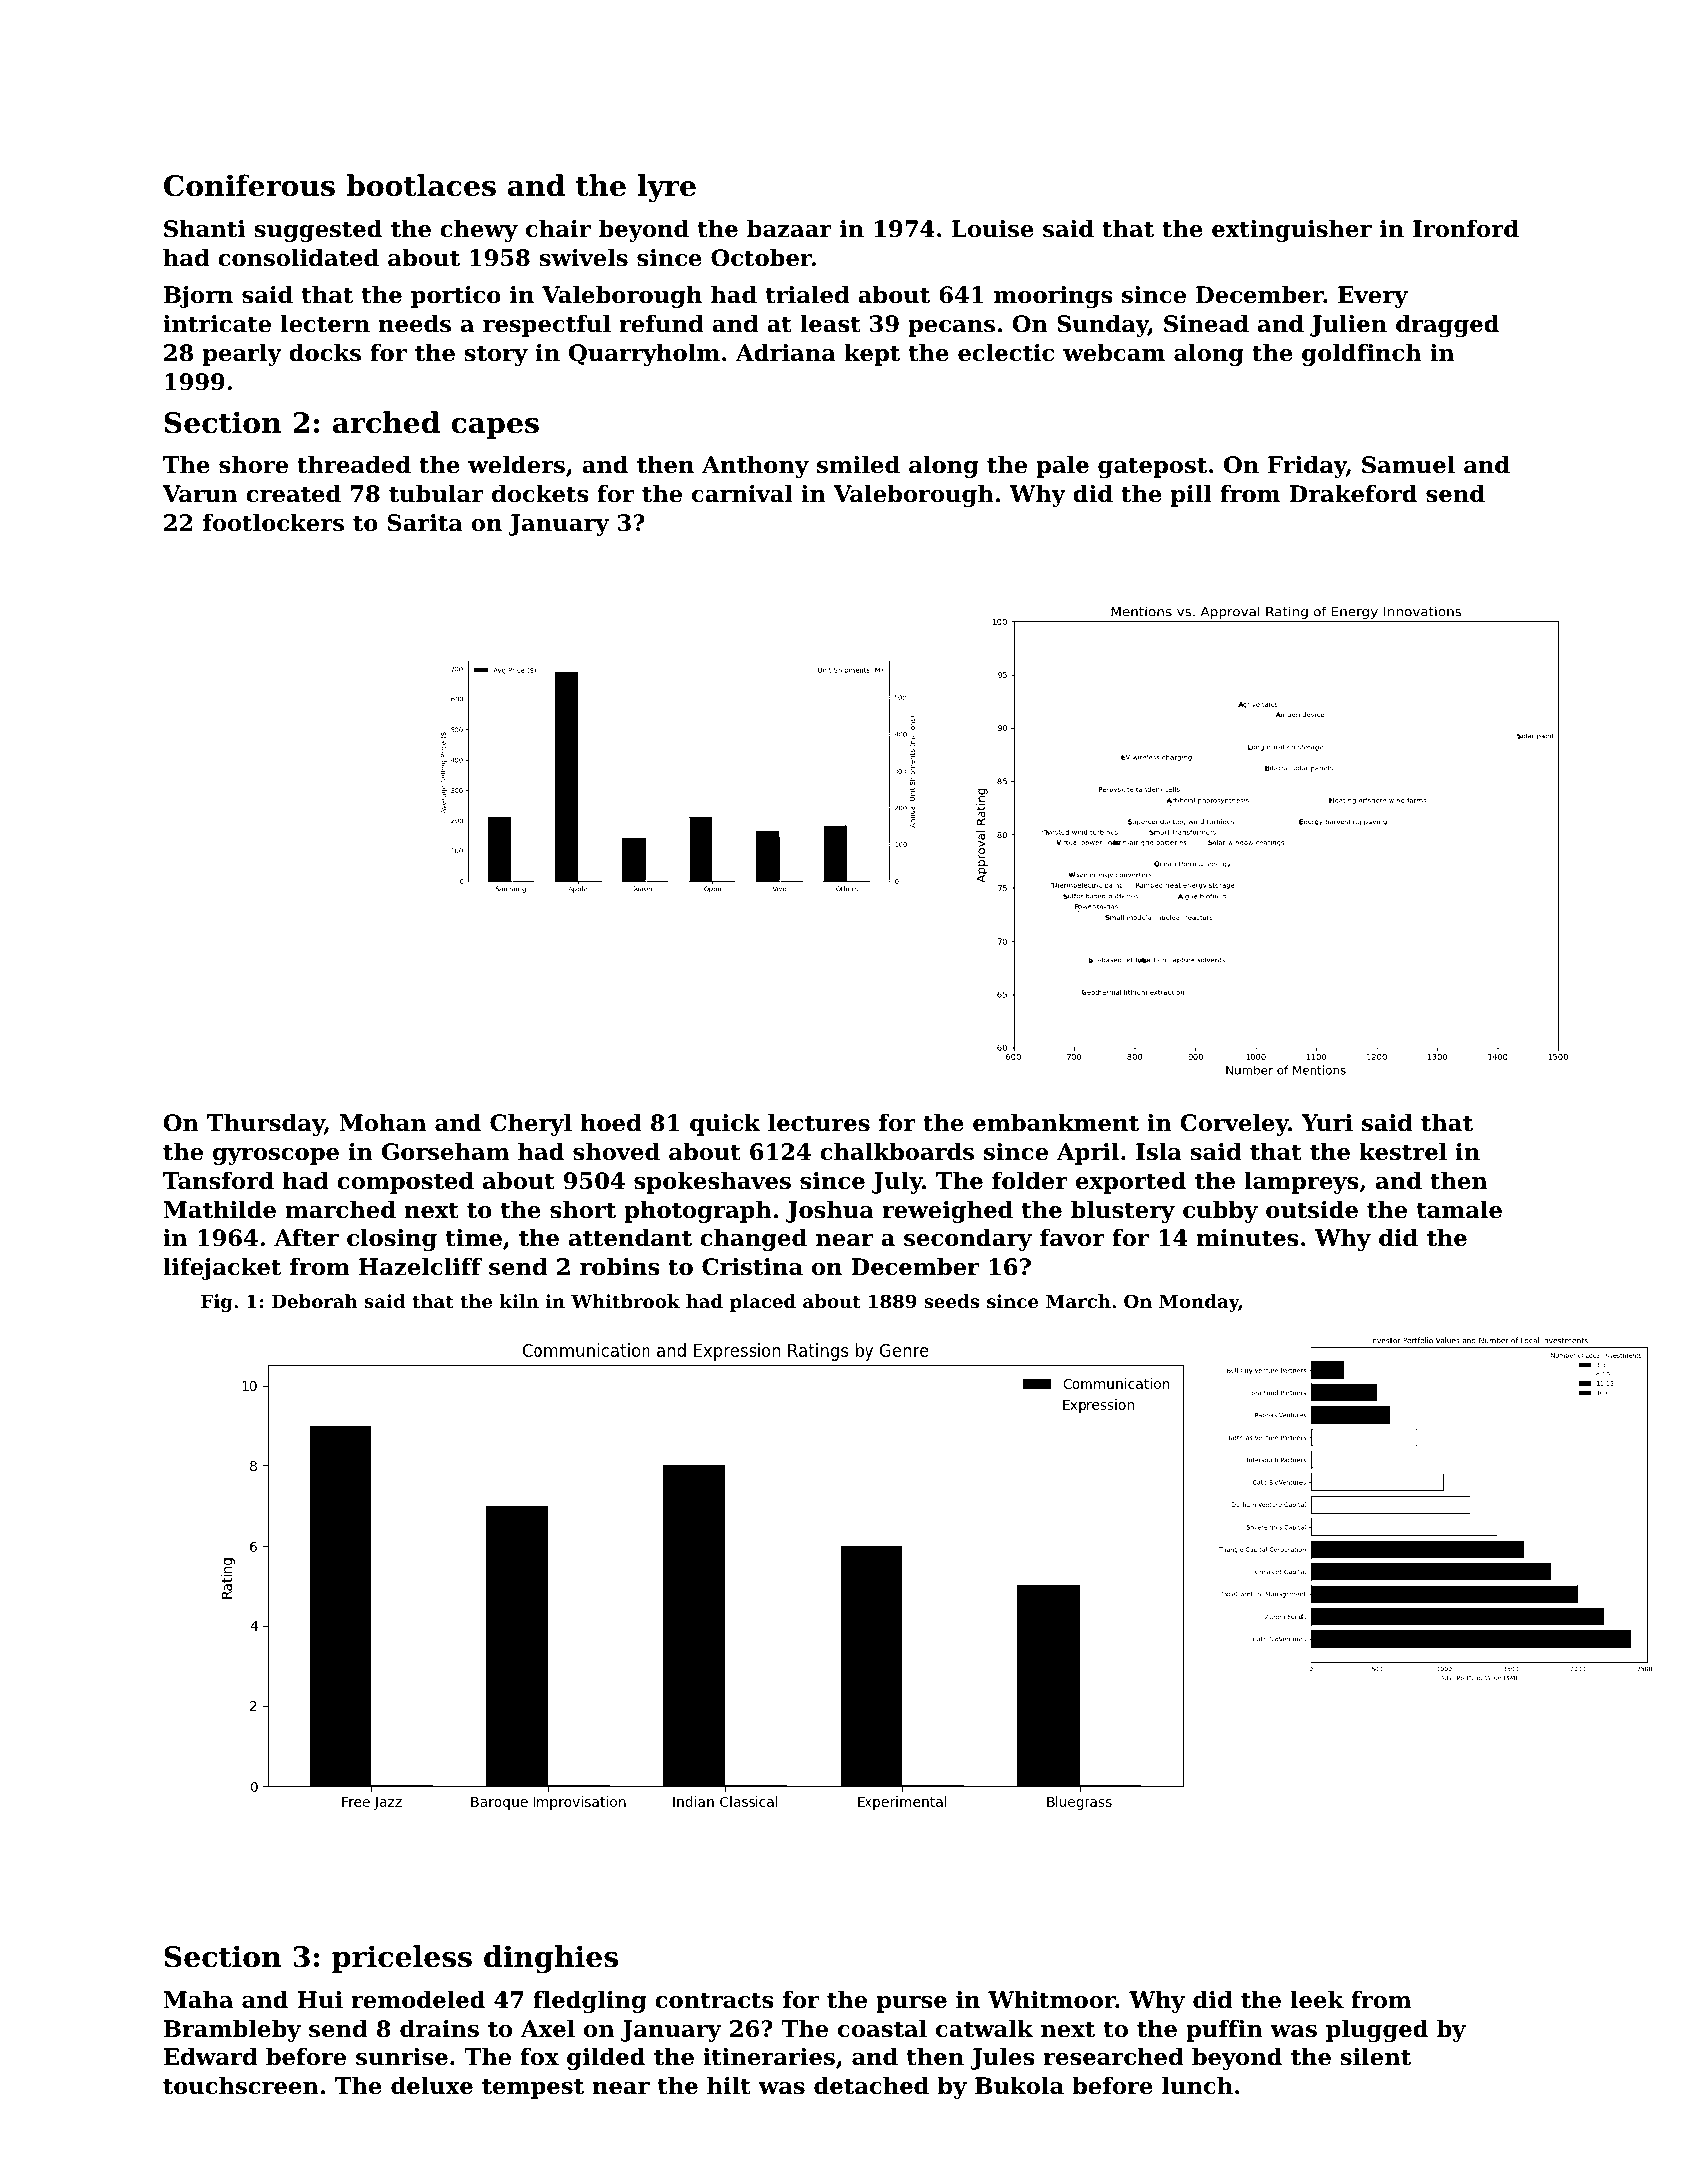 This document has height=2178, width=1683. I want to click on seeds, so click(951, 1301).
